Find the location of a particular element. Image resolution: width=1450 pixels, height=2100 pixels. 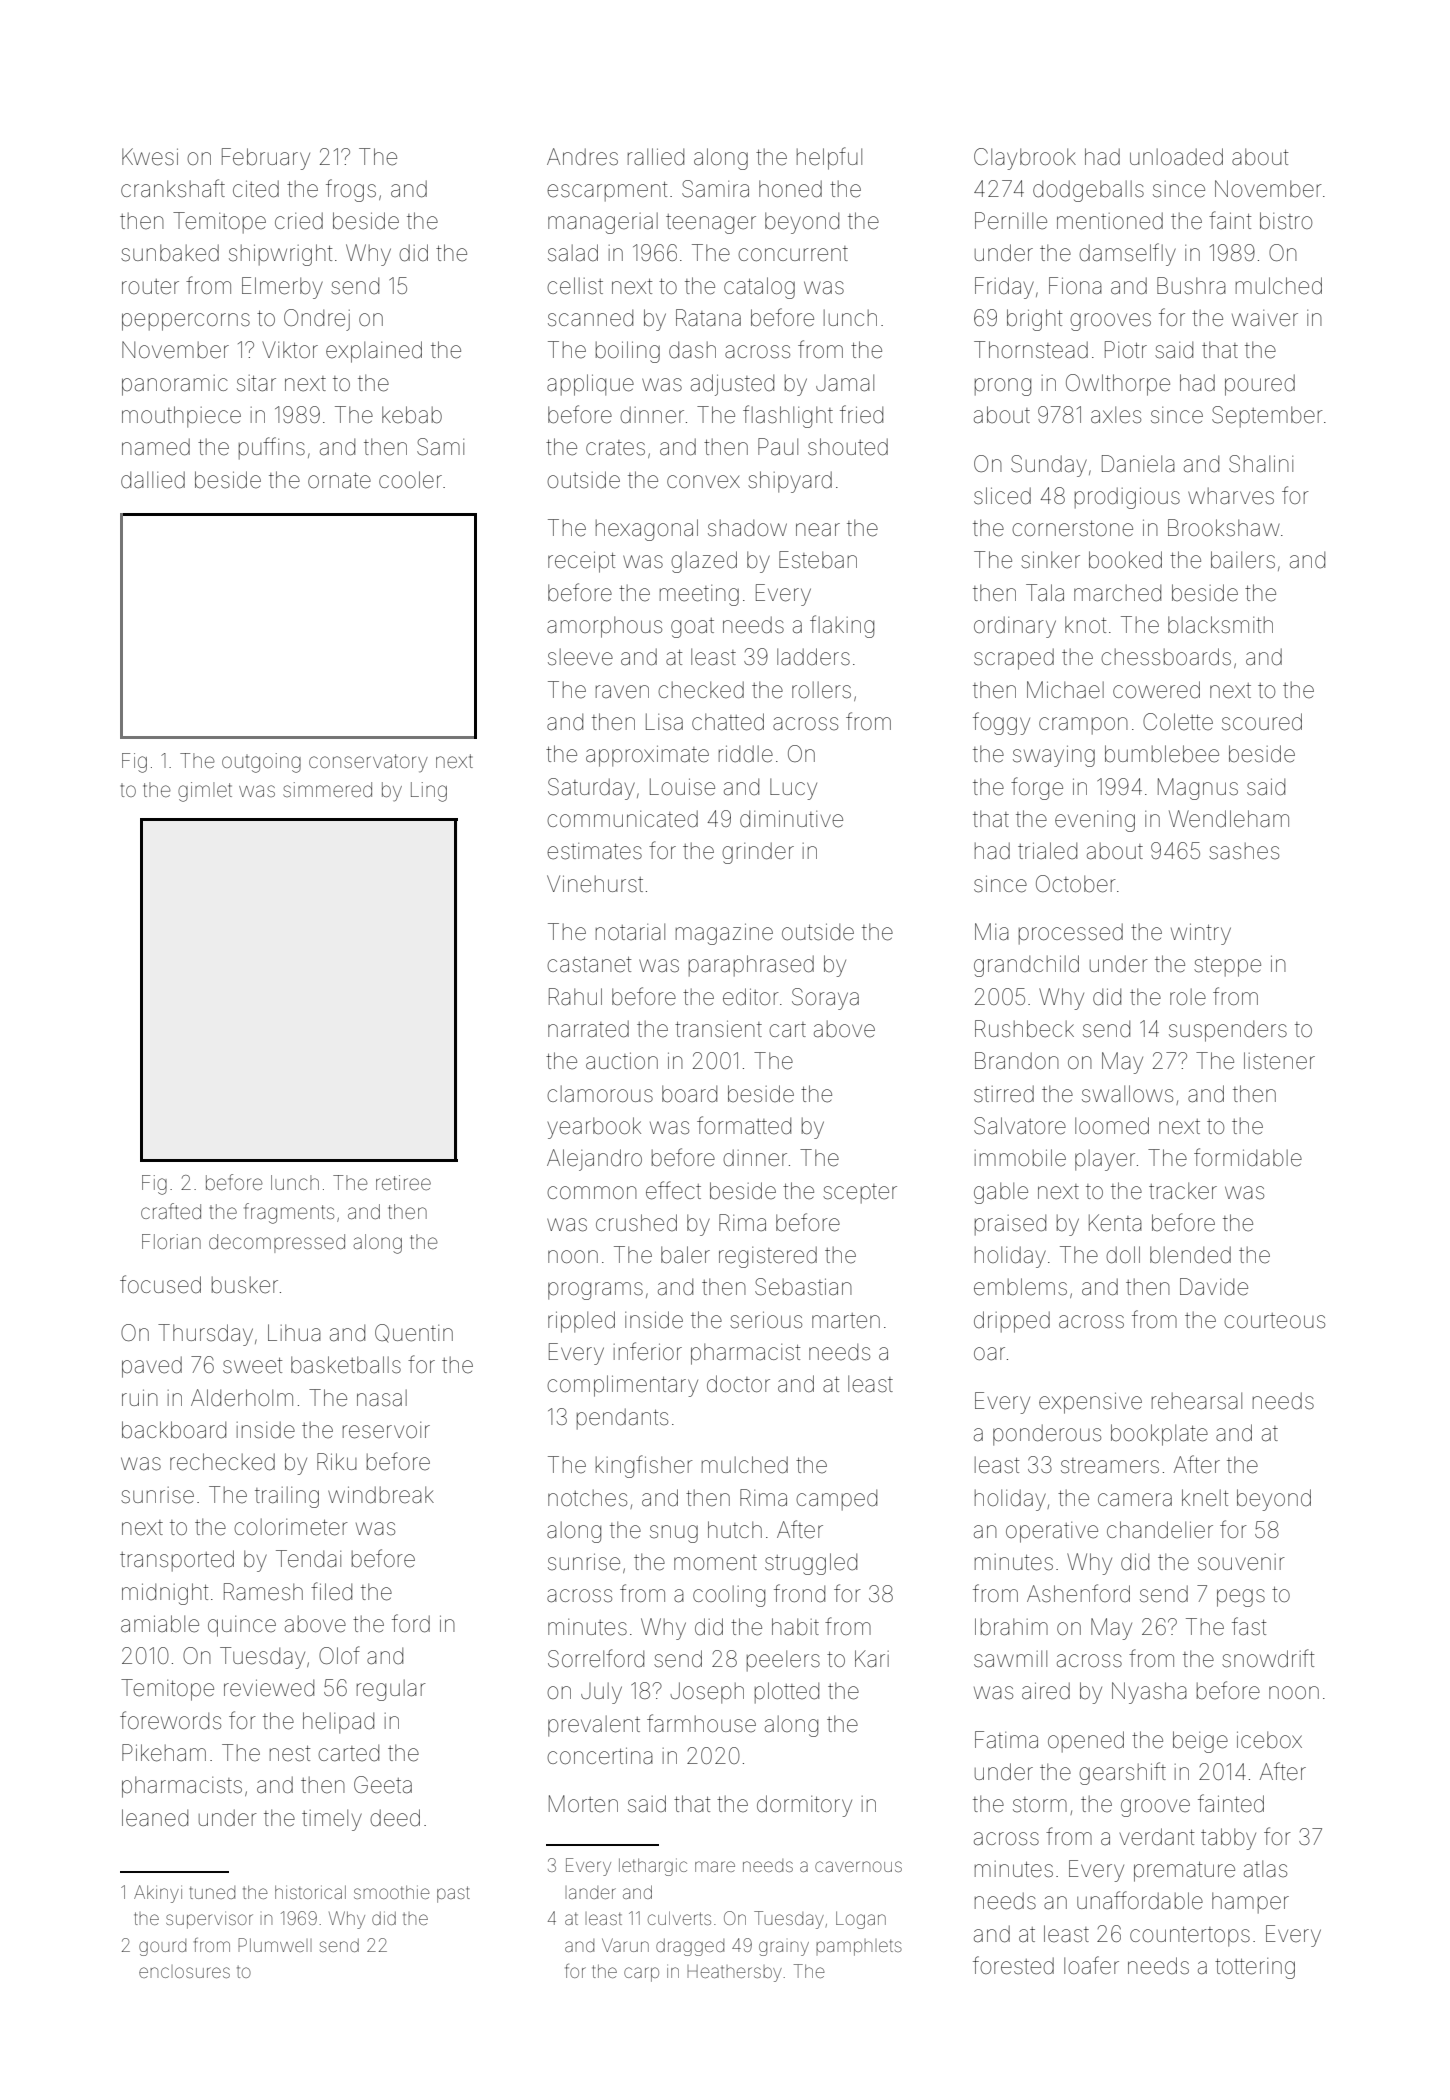

Heathersby is located at coordinates (734, 1973).
